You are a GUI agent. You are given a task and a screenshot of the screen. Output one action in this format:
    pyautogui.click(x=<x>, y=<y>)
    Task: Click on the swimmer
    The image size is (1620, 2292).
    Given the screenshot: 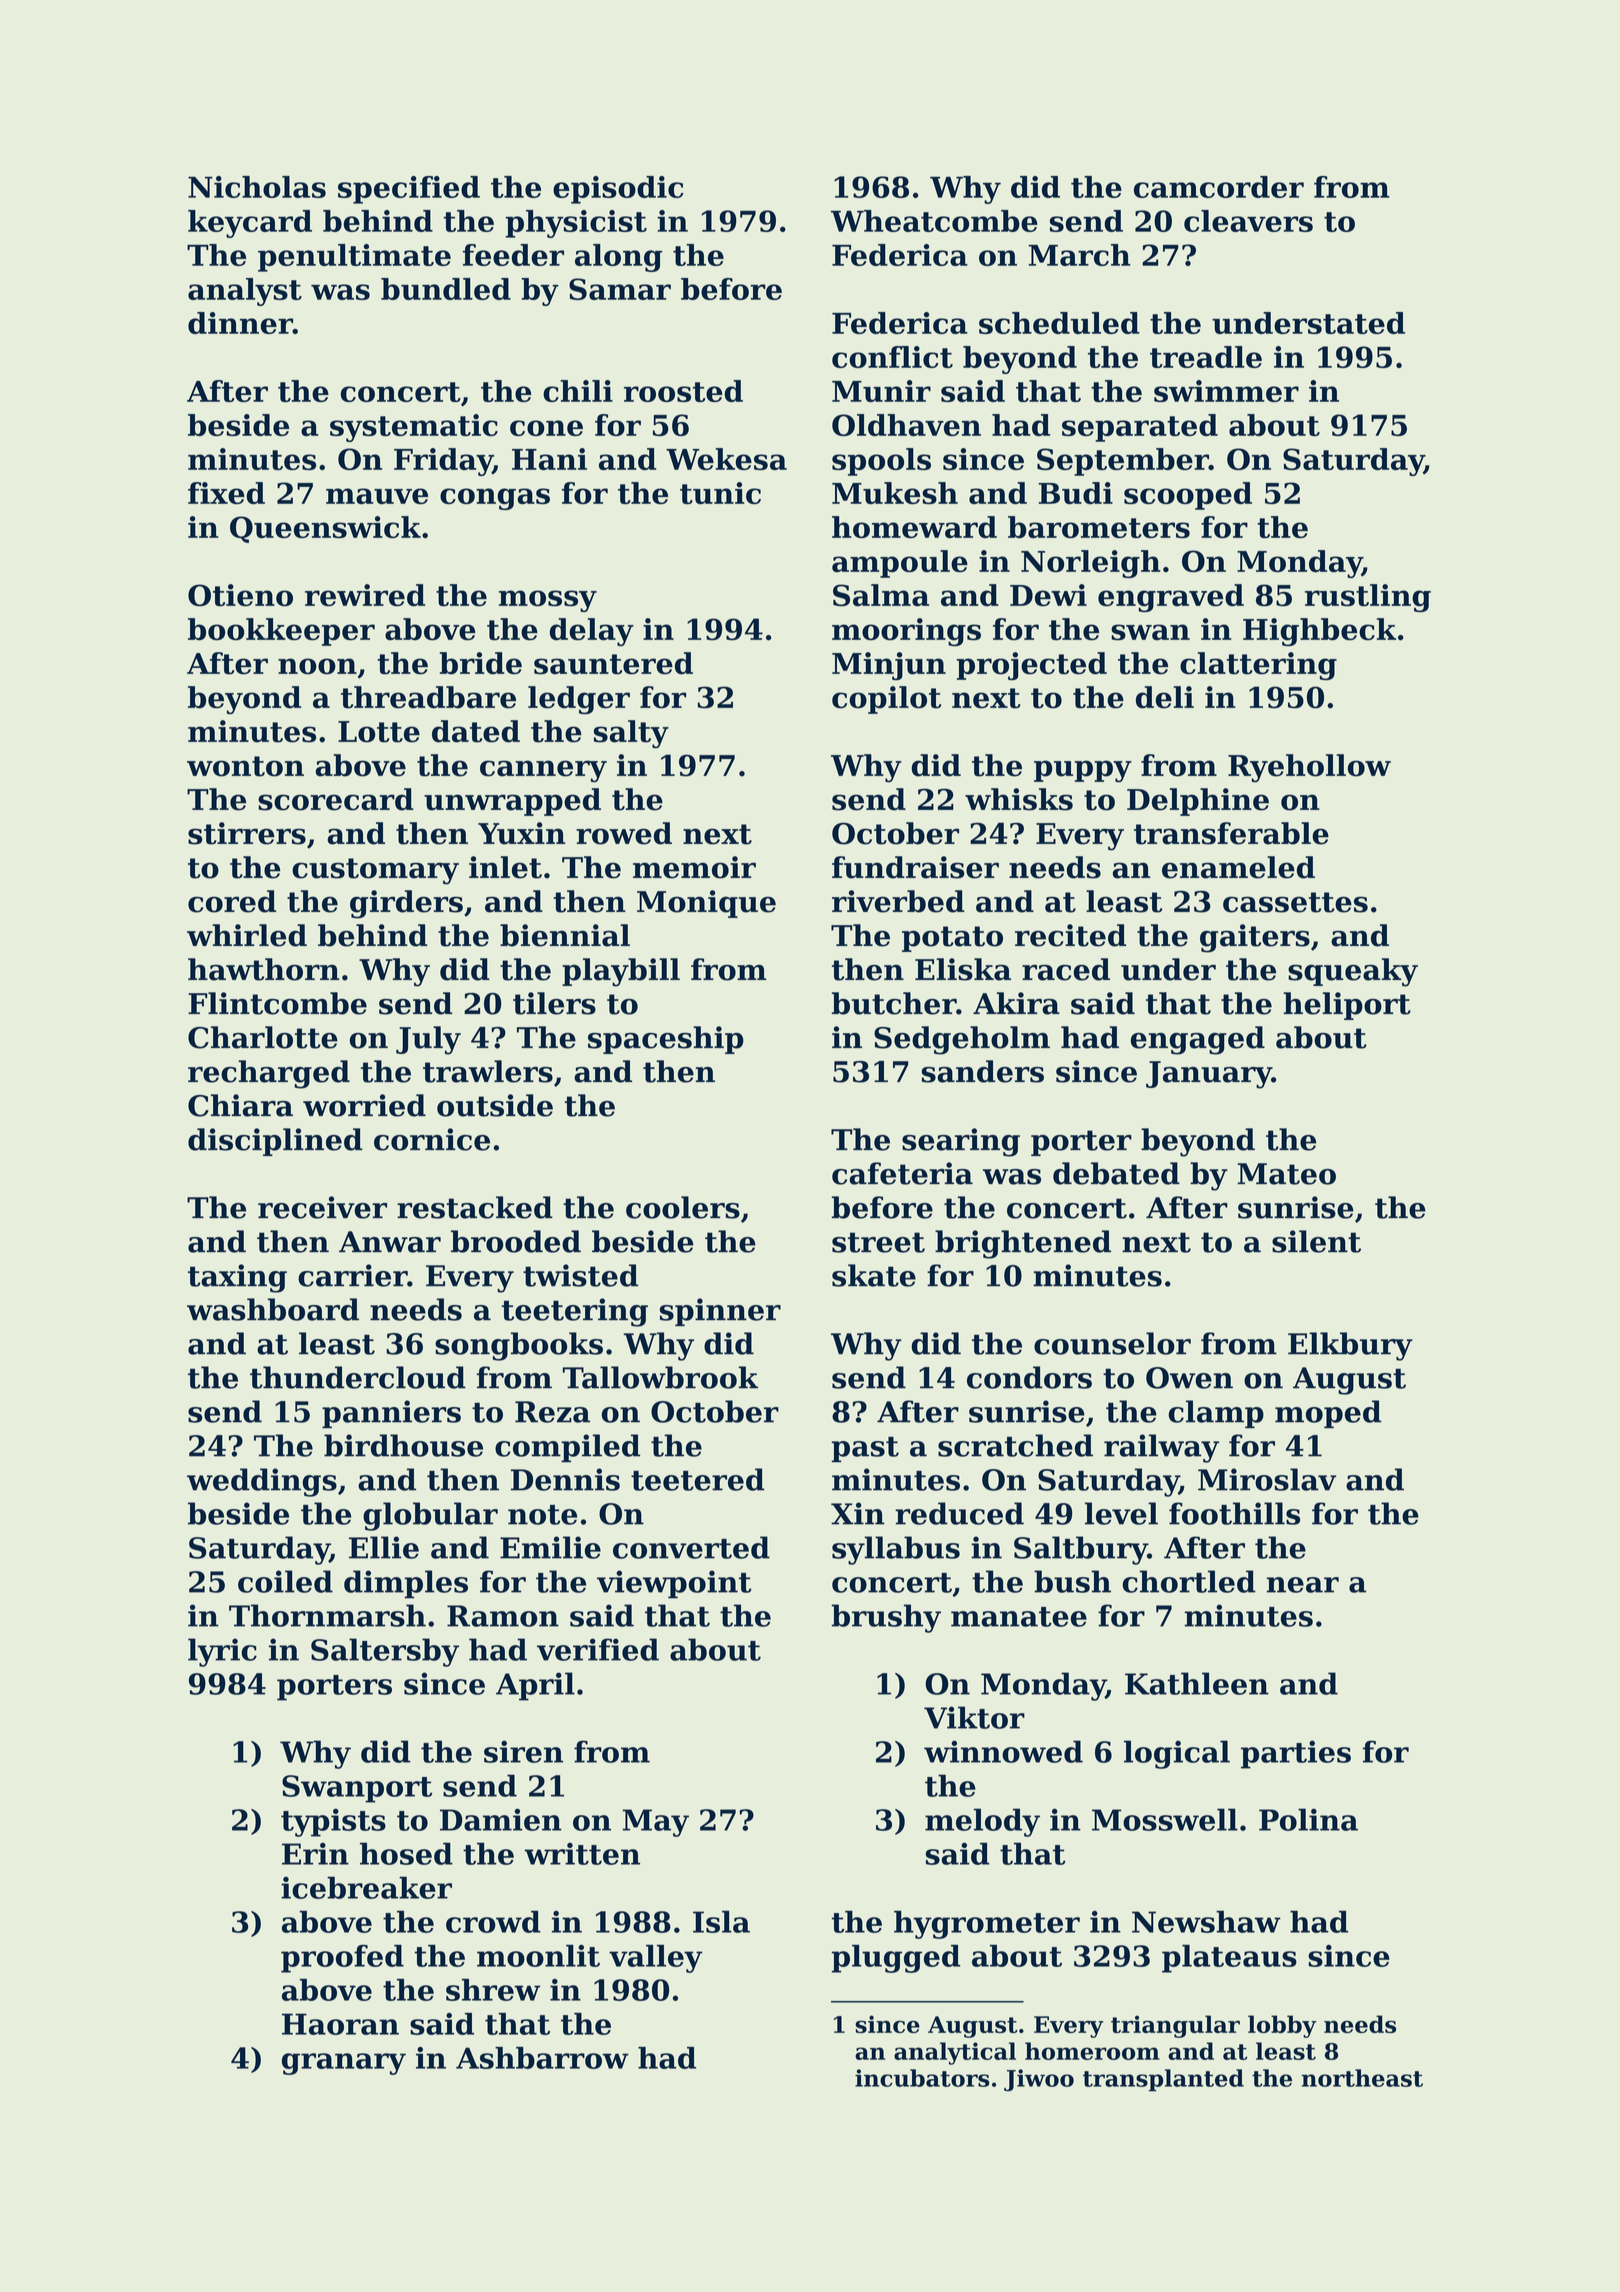 What is the action you would take?
    pyautogui.click(x=1226, y=391)
